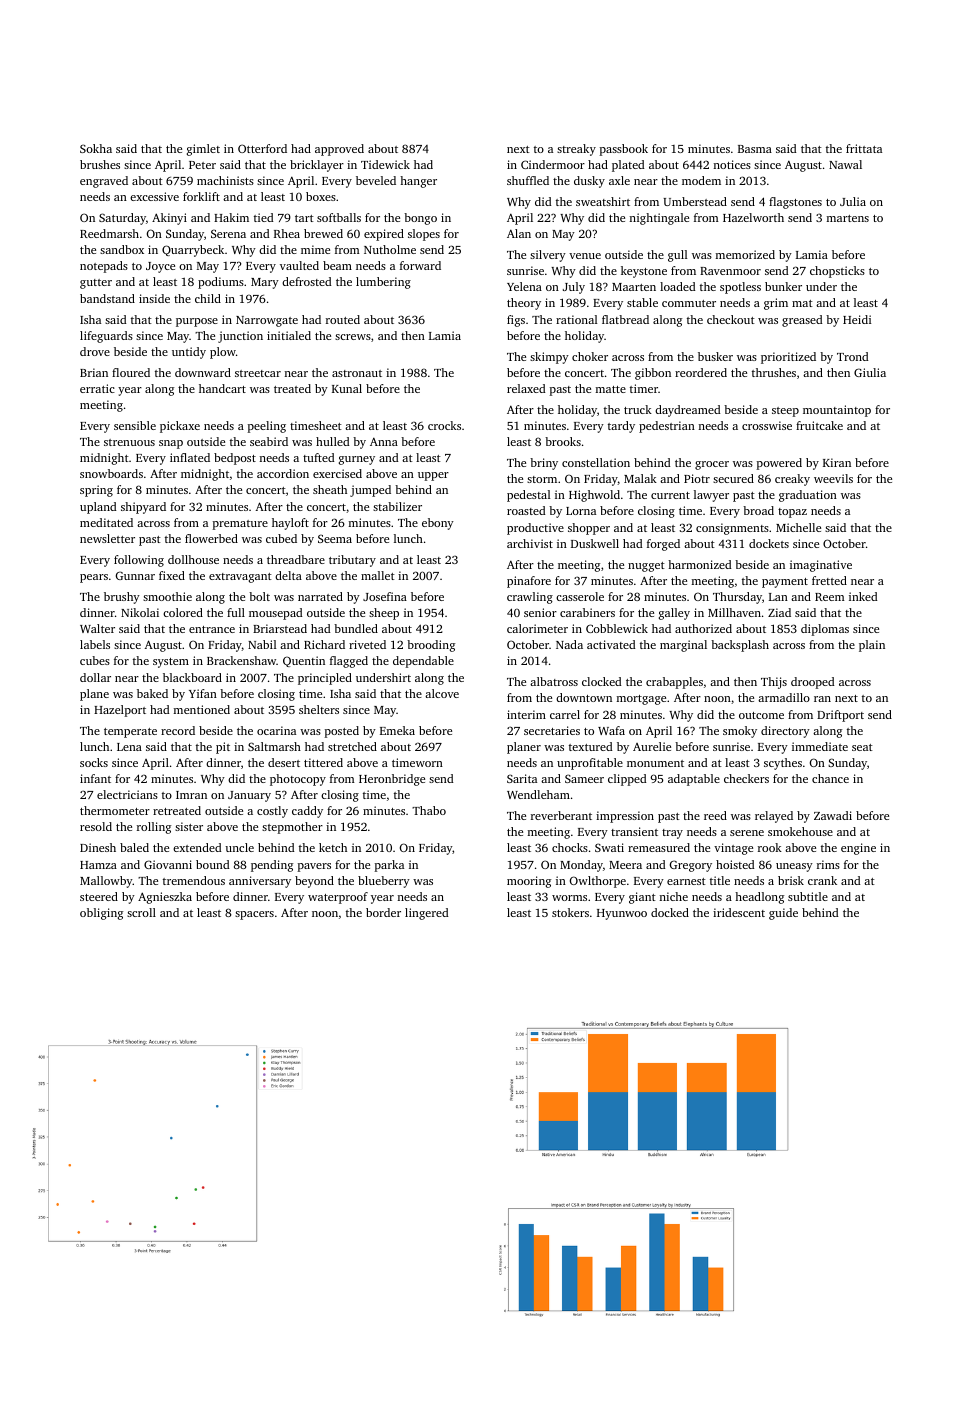  What do you see at coordinates (385, 164) in the page?
I see `Tidewick` at bounding box center [385, 164].
